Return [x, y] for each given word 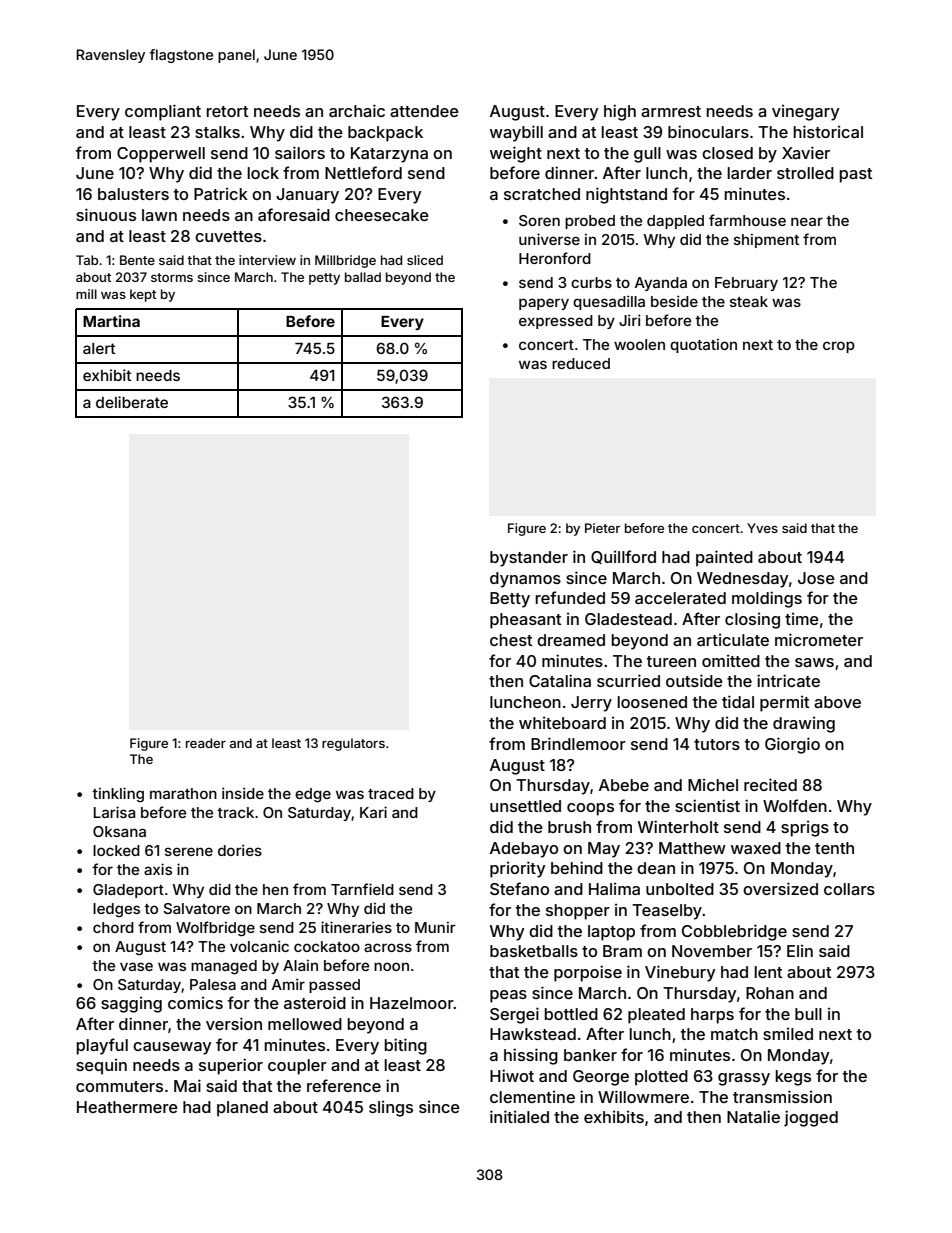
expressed [556, 322]
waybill [516, 133]
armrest [671, 111]
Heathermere [127, 1107]
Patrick [221, 194]
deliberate [132, 402]
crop [839, 347]
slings [391, 1109]
